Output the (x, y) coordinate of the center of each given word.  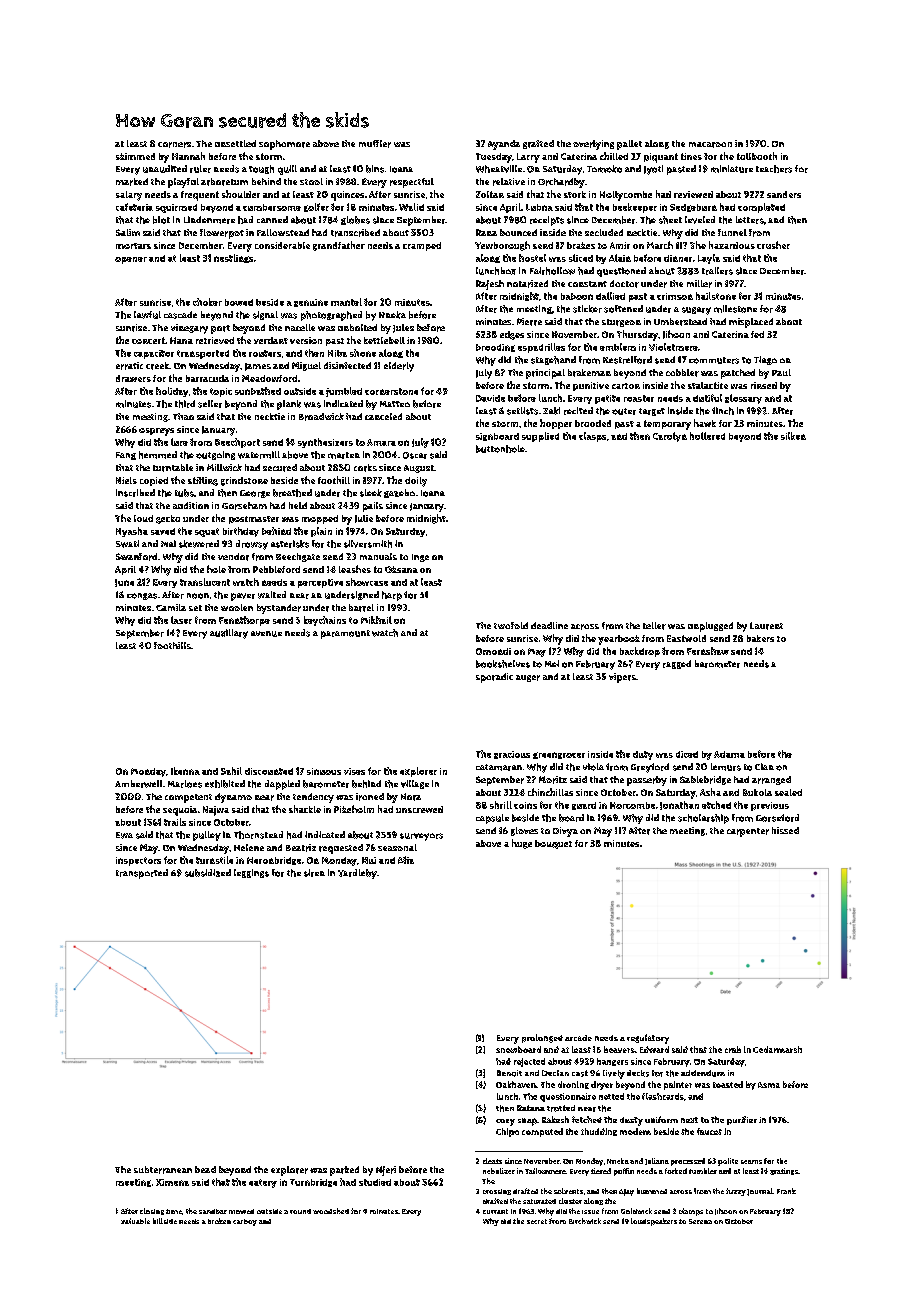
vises (354, 771)
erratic (129, 366)
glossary (743, 399)
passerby (647, 781)
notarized (527, 284)
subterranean (163, 1170)
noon (198, 596)
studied (375, 1182)
